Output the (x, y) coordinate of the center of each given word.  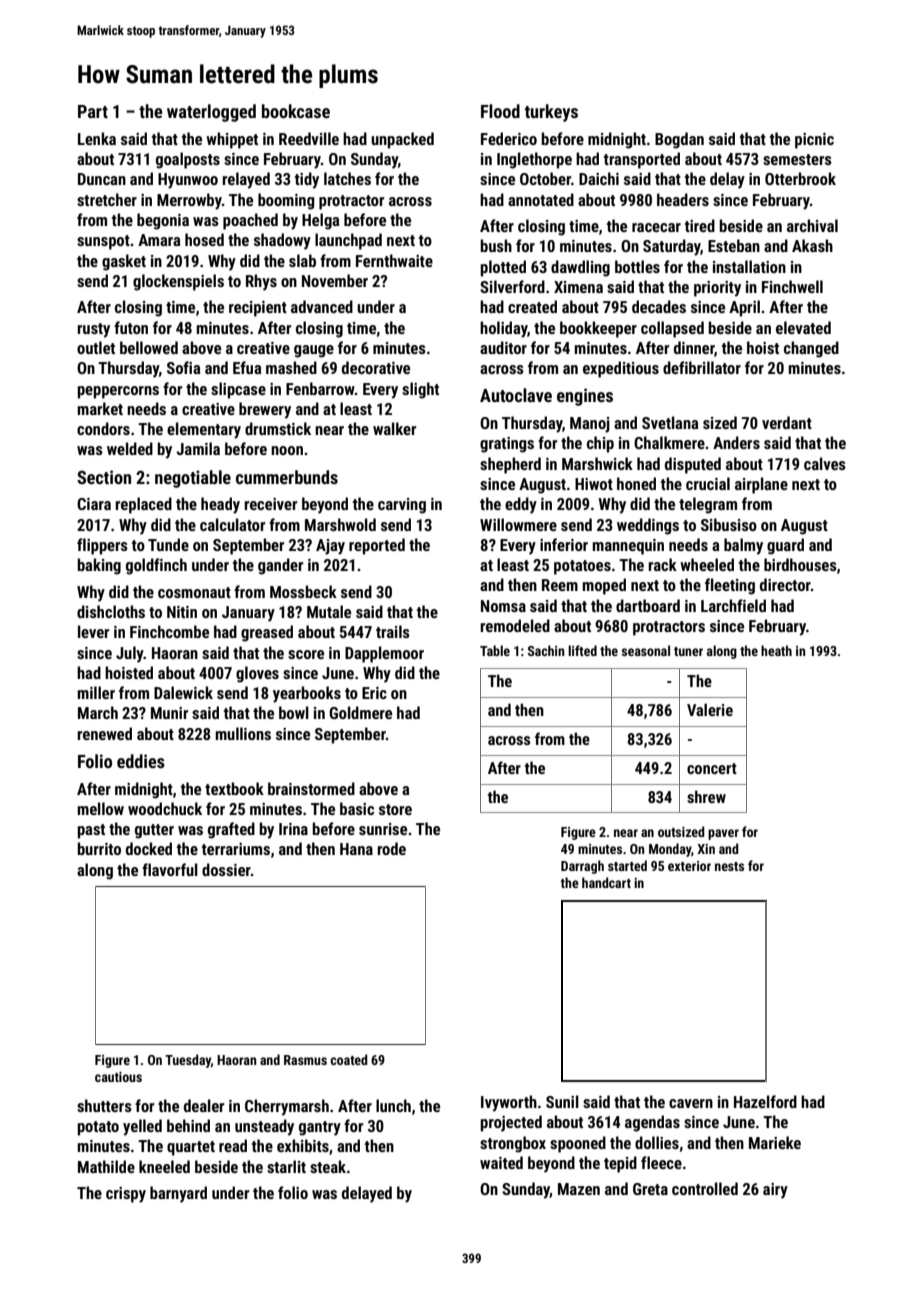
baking (99, 566)
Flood (500, 111)
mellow (100, 808)
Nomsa (503, 606)
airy (775, 1191)
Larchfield (733, 605)
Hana (356, 849)
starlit (286, 1166)
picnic (814, 141)
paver (723, 834)
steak (328, 1166)
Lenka (97, 138)
